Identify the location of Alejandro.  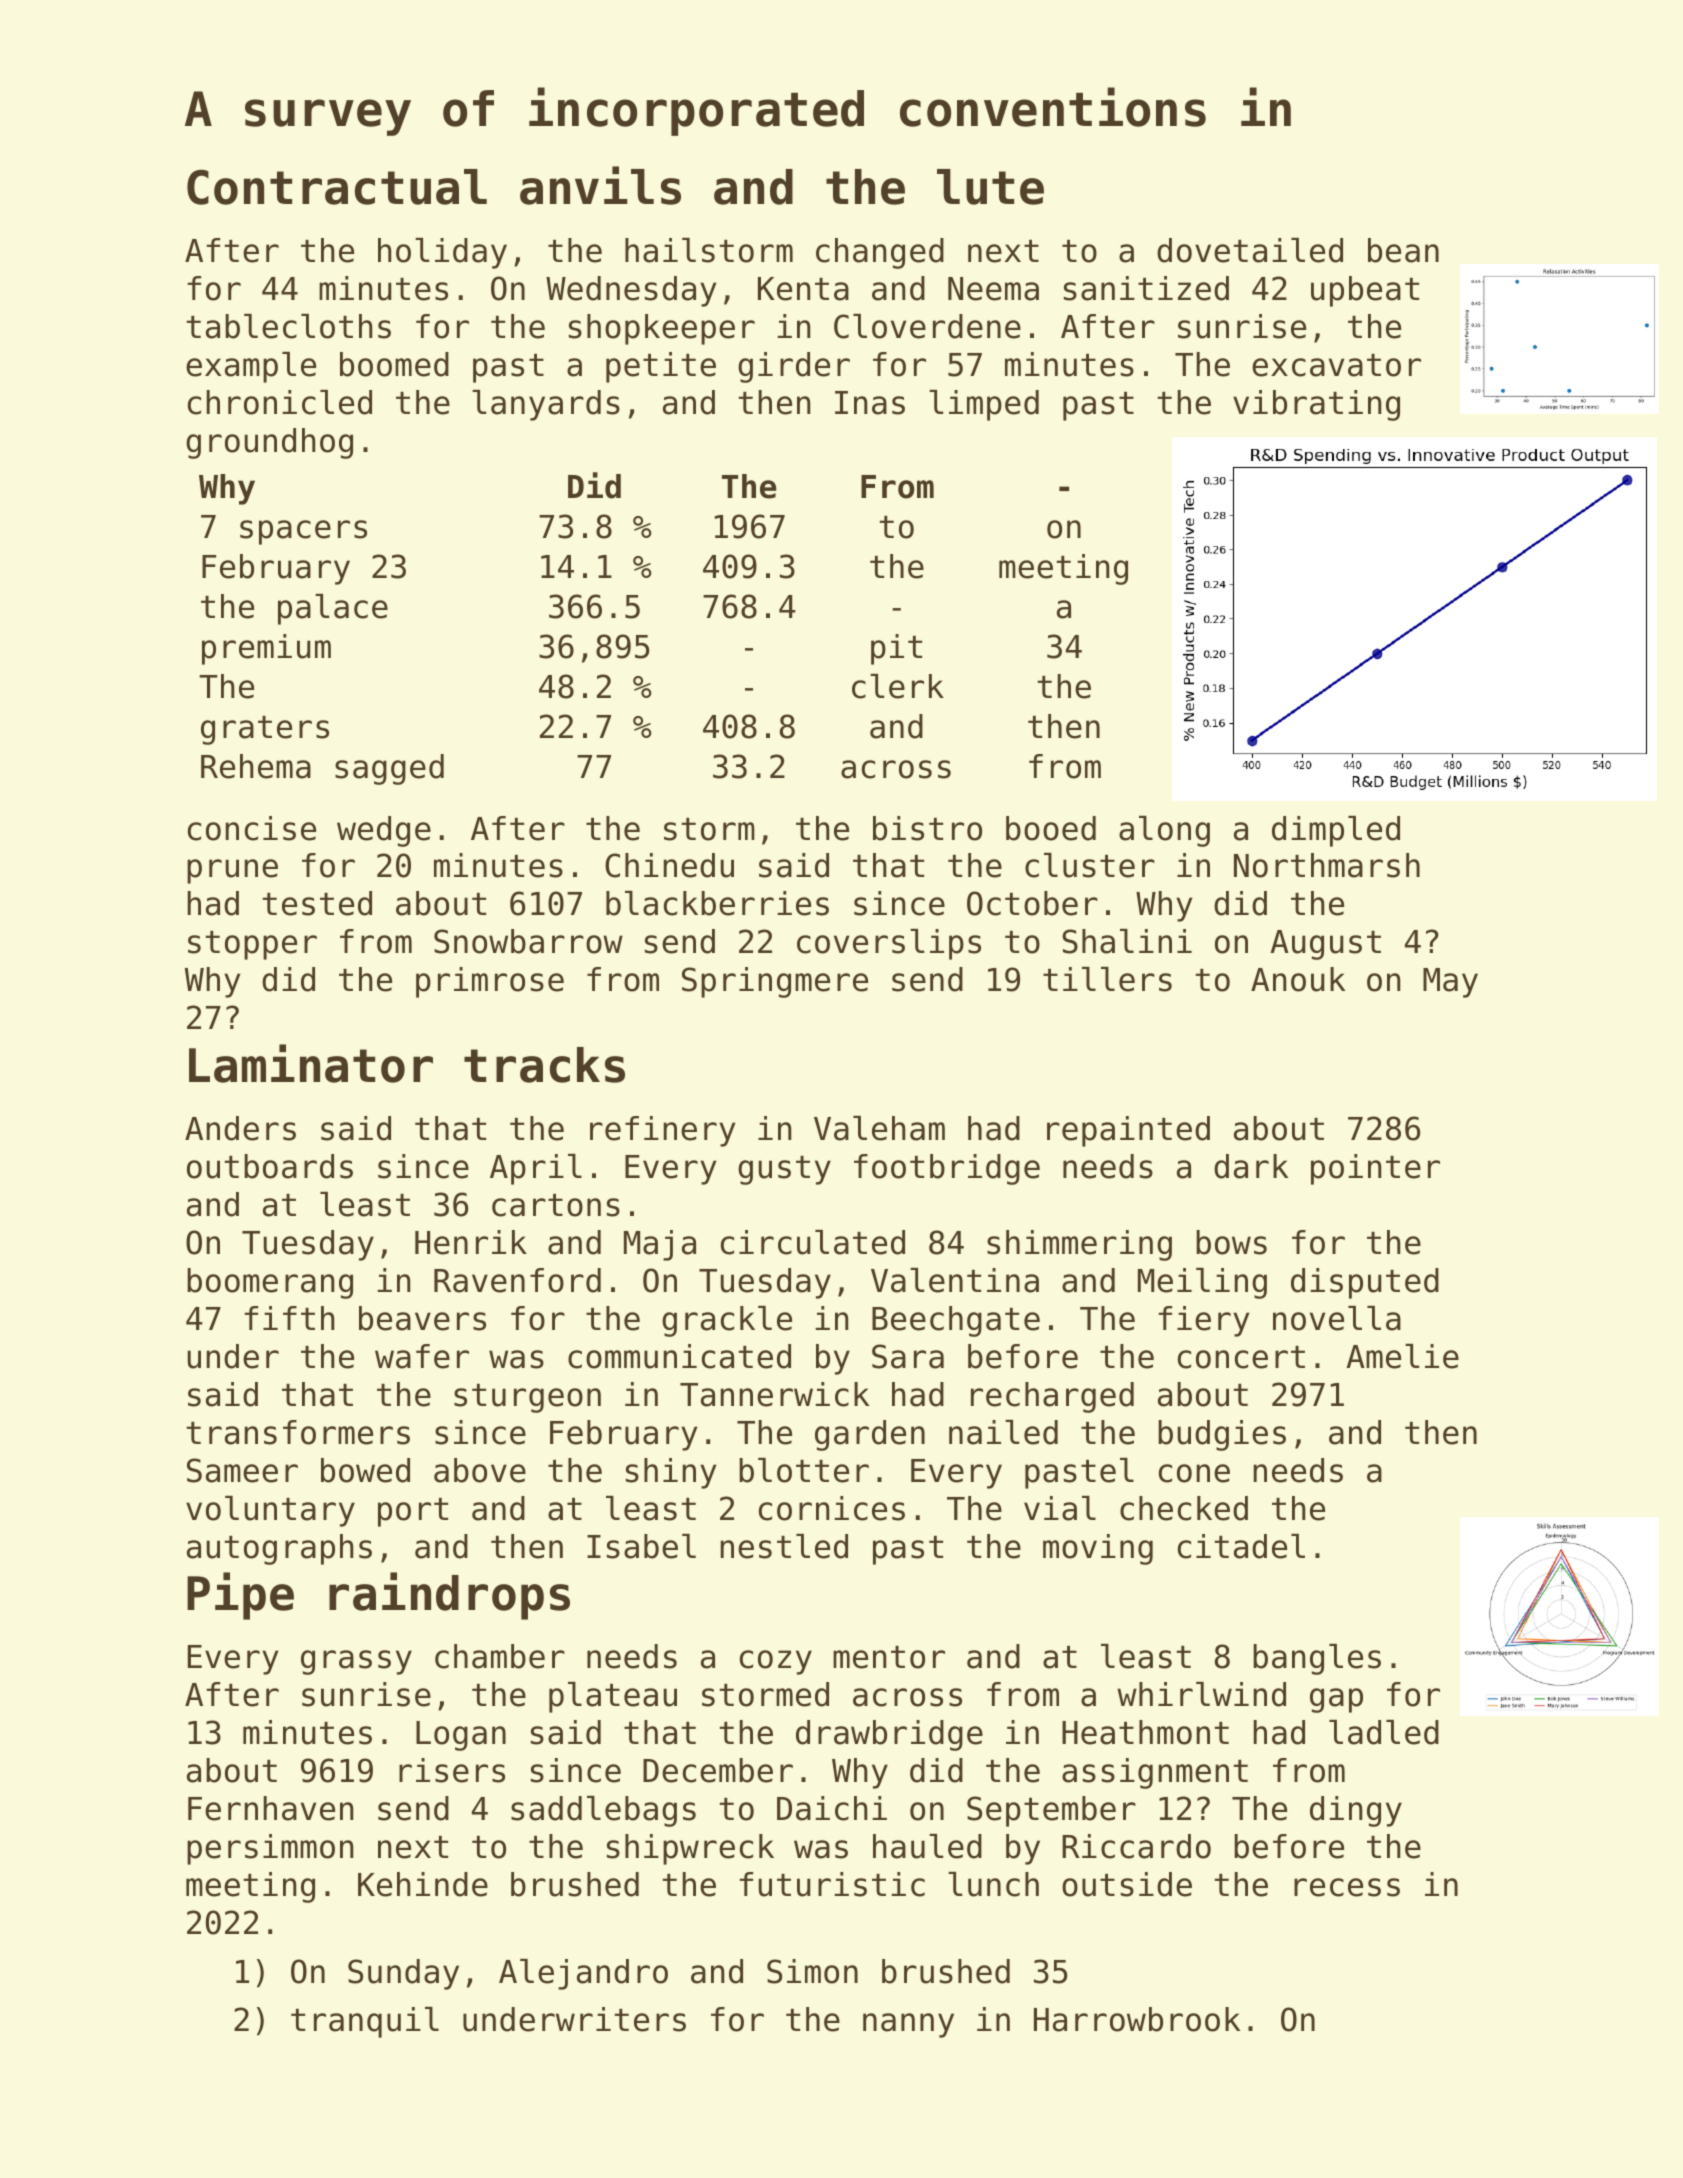
(583, 1974).
